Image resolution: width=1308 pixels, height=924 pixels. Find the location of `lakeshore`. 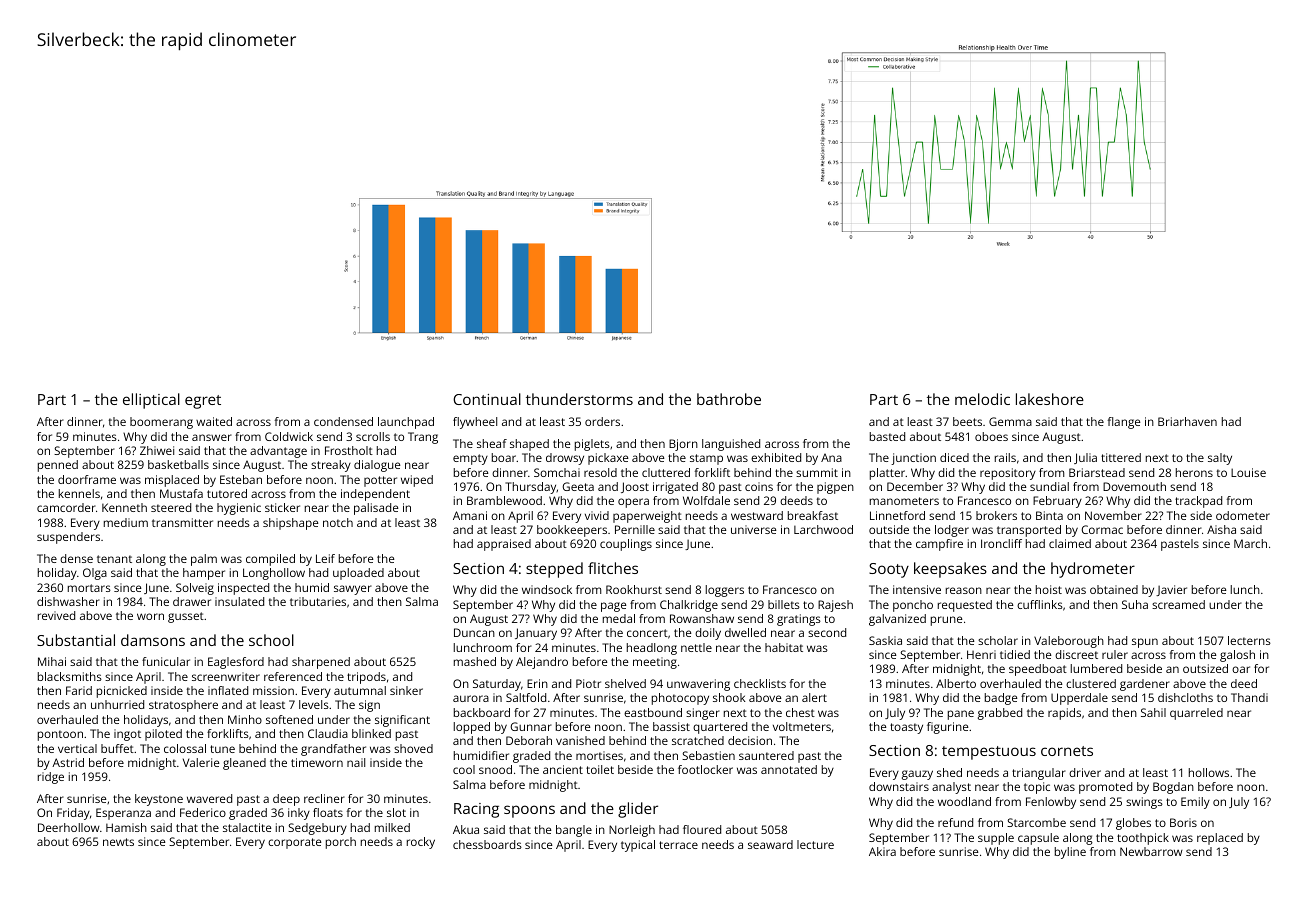

lakeshore is located at coordinates (1050, 399).
